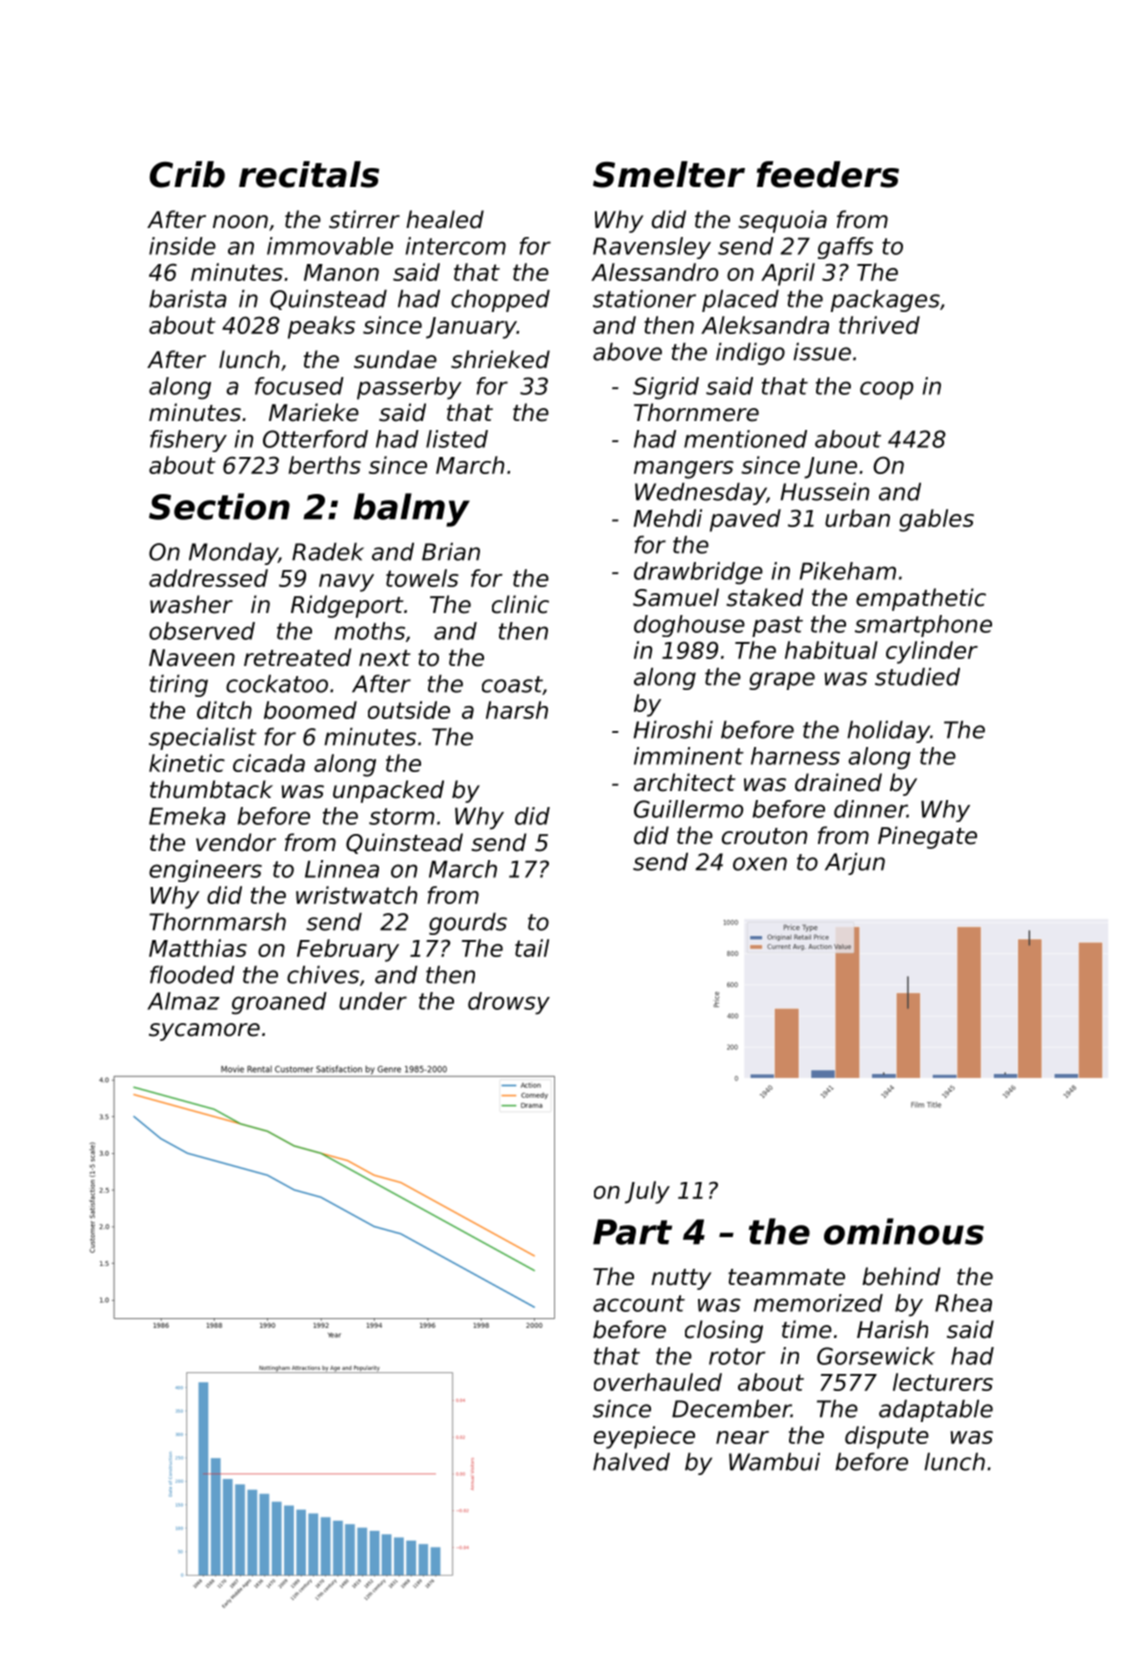 Image resolution: width=1142 pixels, height=1655 pixels. What do you see at coordinates (468, 924) in the screenshot?
I see `gourds` at bounding box center [468, 924].
